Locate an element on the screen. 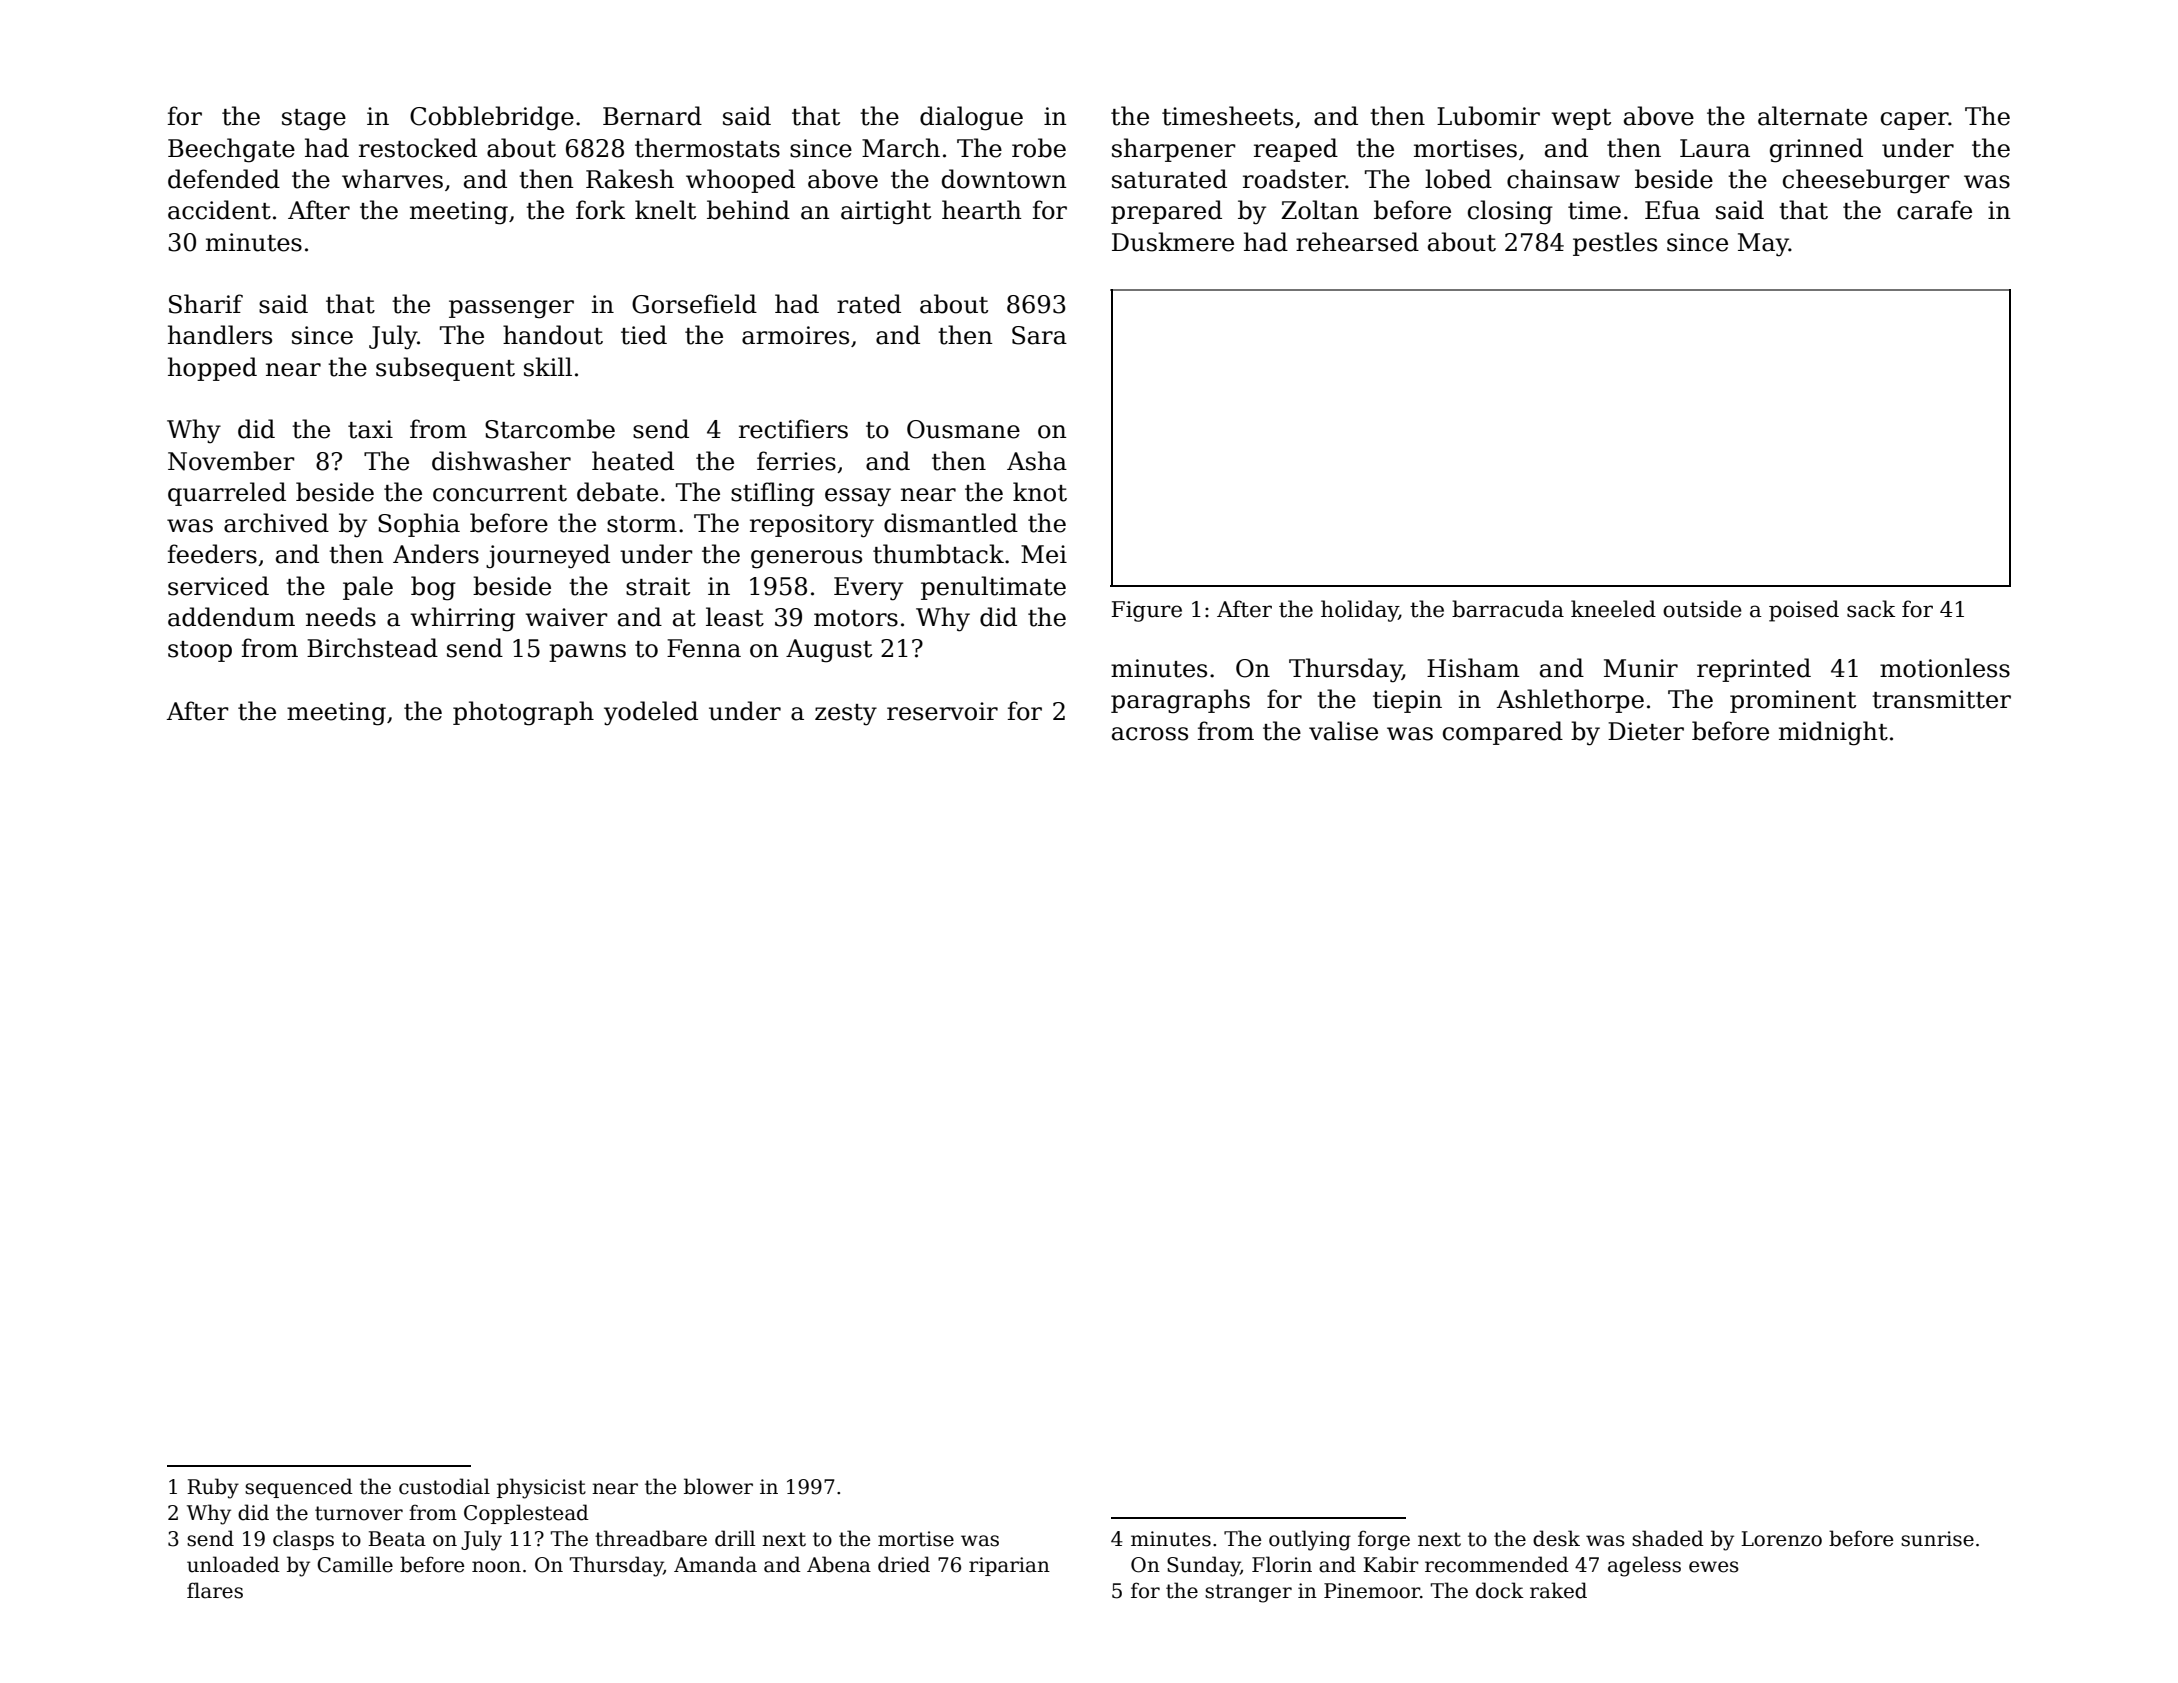 This screenshot has width=2178, height=1683. alternate is located at coordinates (1812, 116).
